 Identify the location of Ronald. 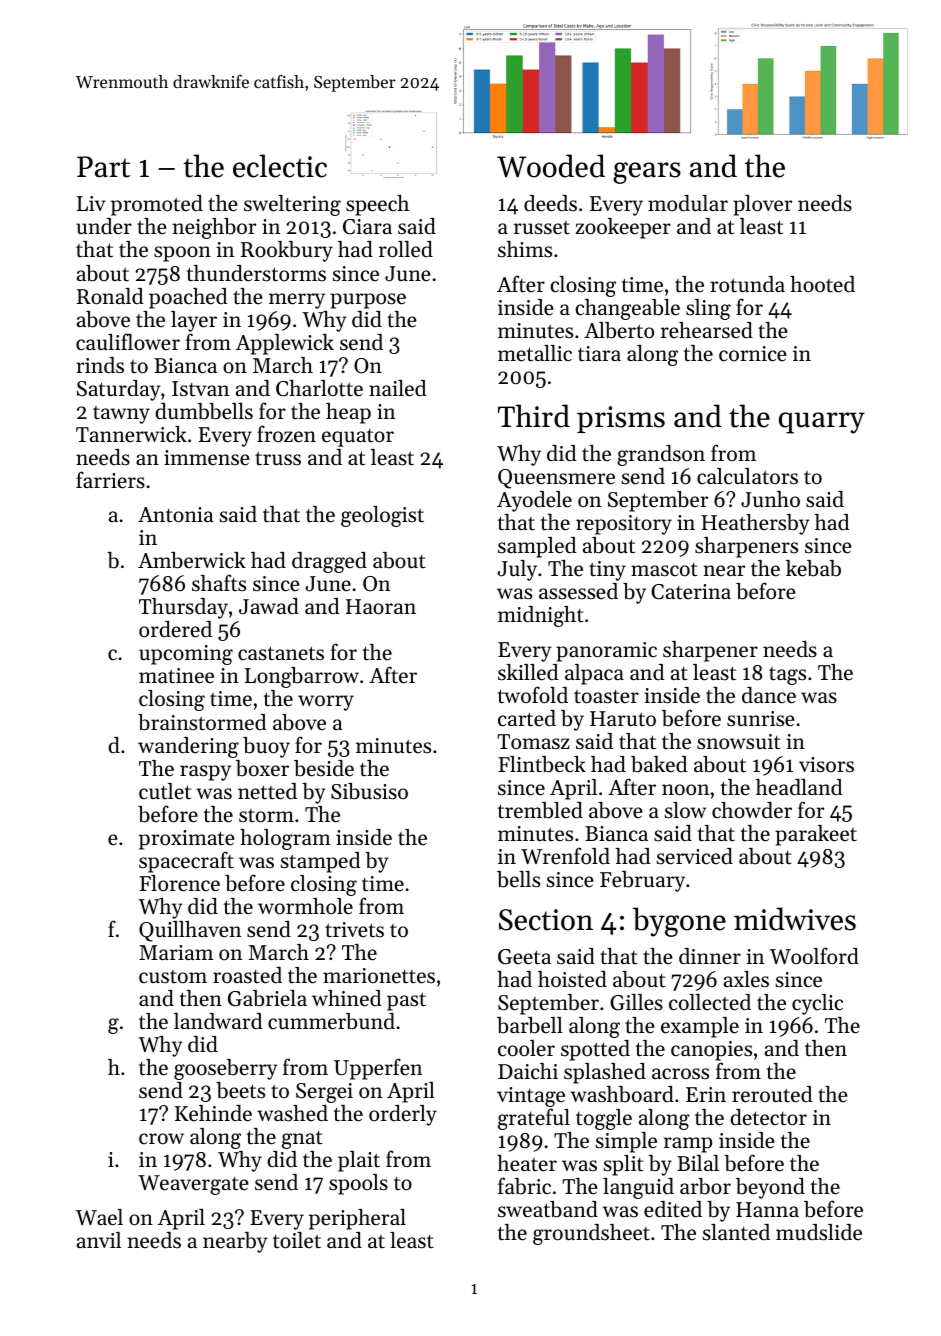
(110, 296).
